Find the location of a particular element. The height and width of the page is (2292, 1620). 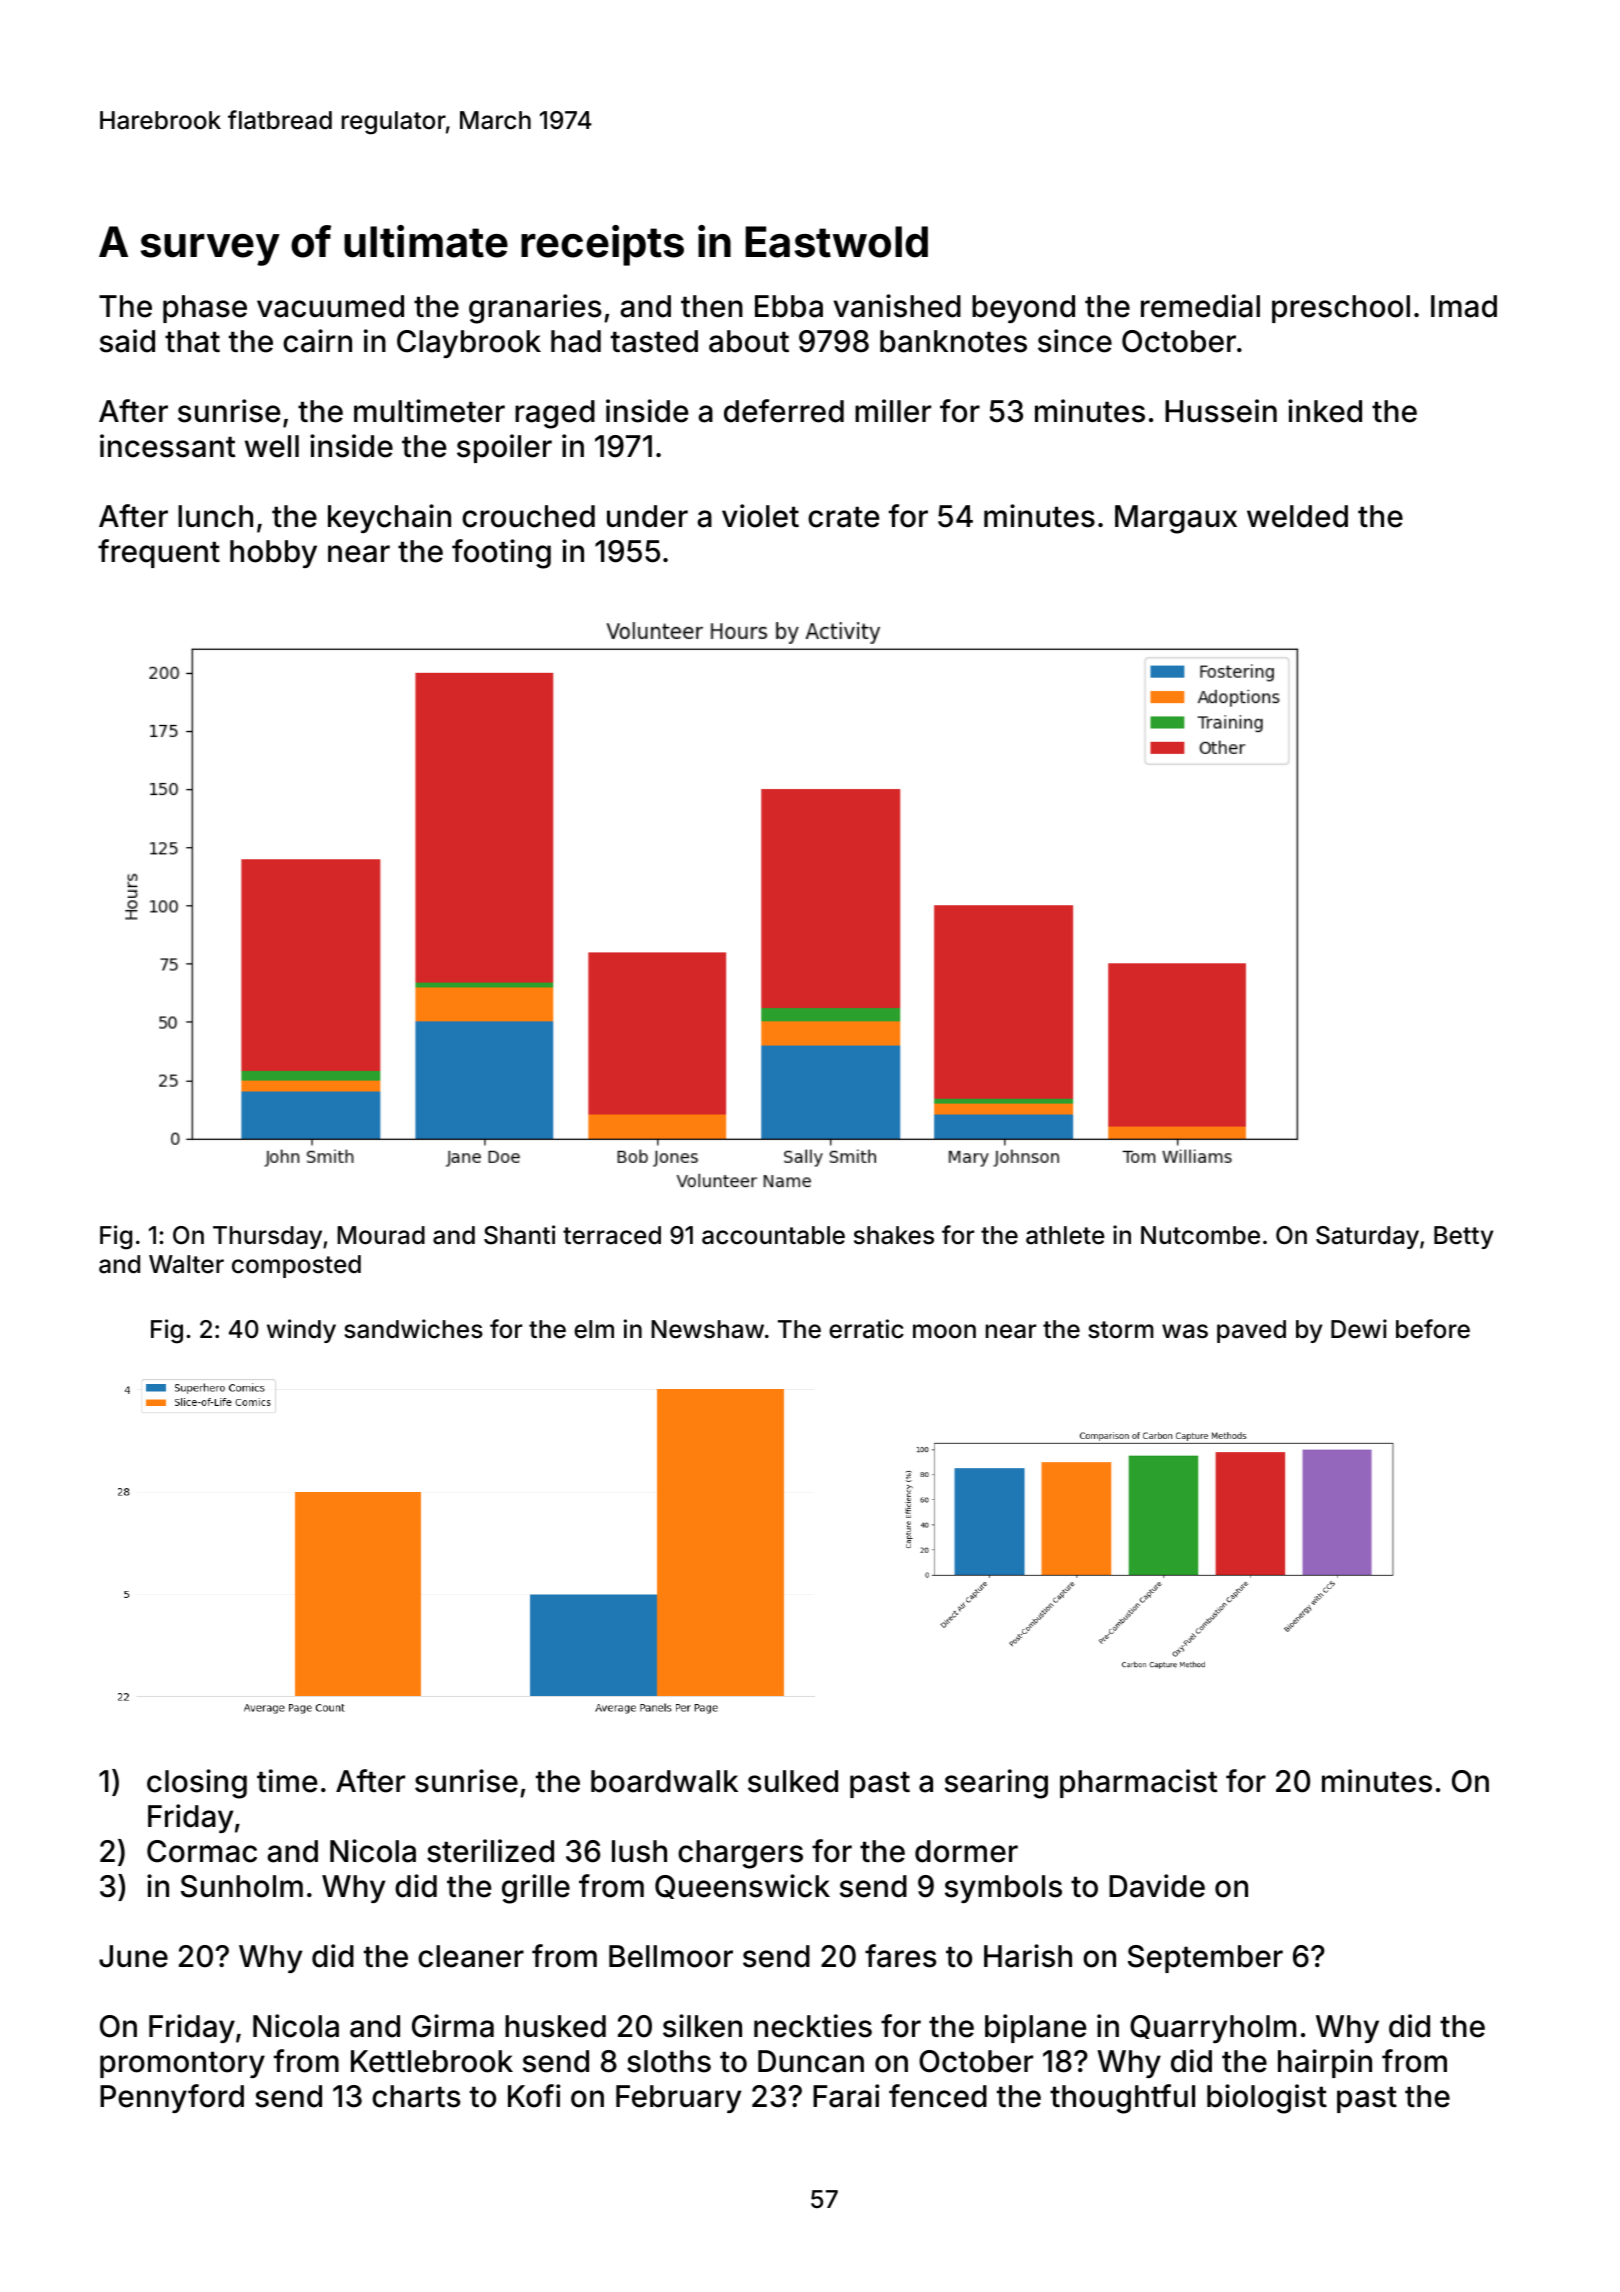

vanished is located at coordinates (897, 306).
